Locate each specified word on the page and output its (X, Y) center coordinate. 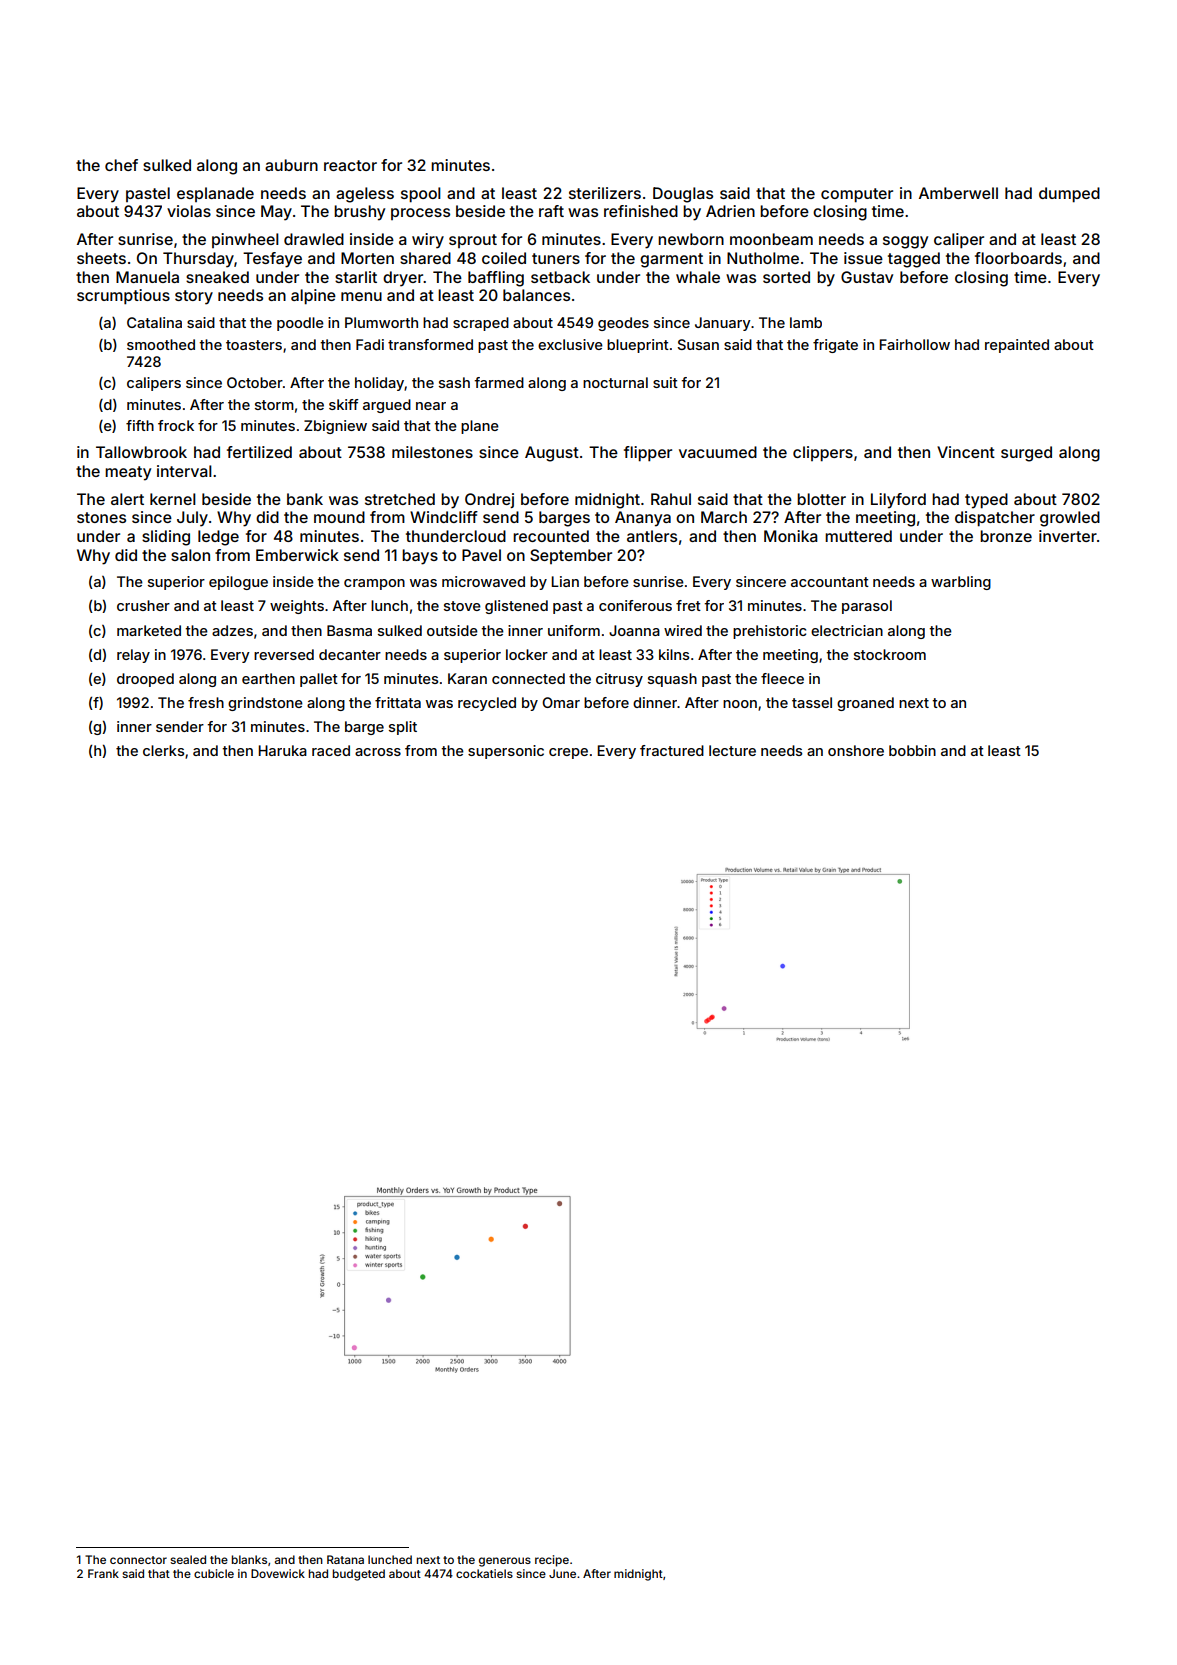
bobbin (912, 750)
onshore (856, 750)
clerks (163, 750)
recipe (552, 1561)
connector (138, 1560)
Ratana (345, 1559)
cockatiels (484, 1573)
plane (480, 427)
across (378, 752)
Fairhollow (914, 344)
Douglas (683, 195)
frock (176, 425)
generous (505, 1562)
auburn (291, 165)
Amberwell (958, 193)
